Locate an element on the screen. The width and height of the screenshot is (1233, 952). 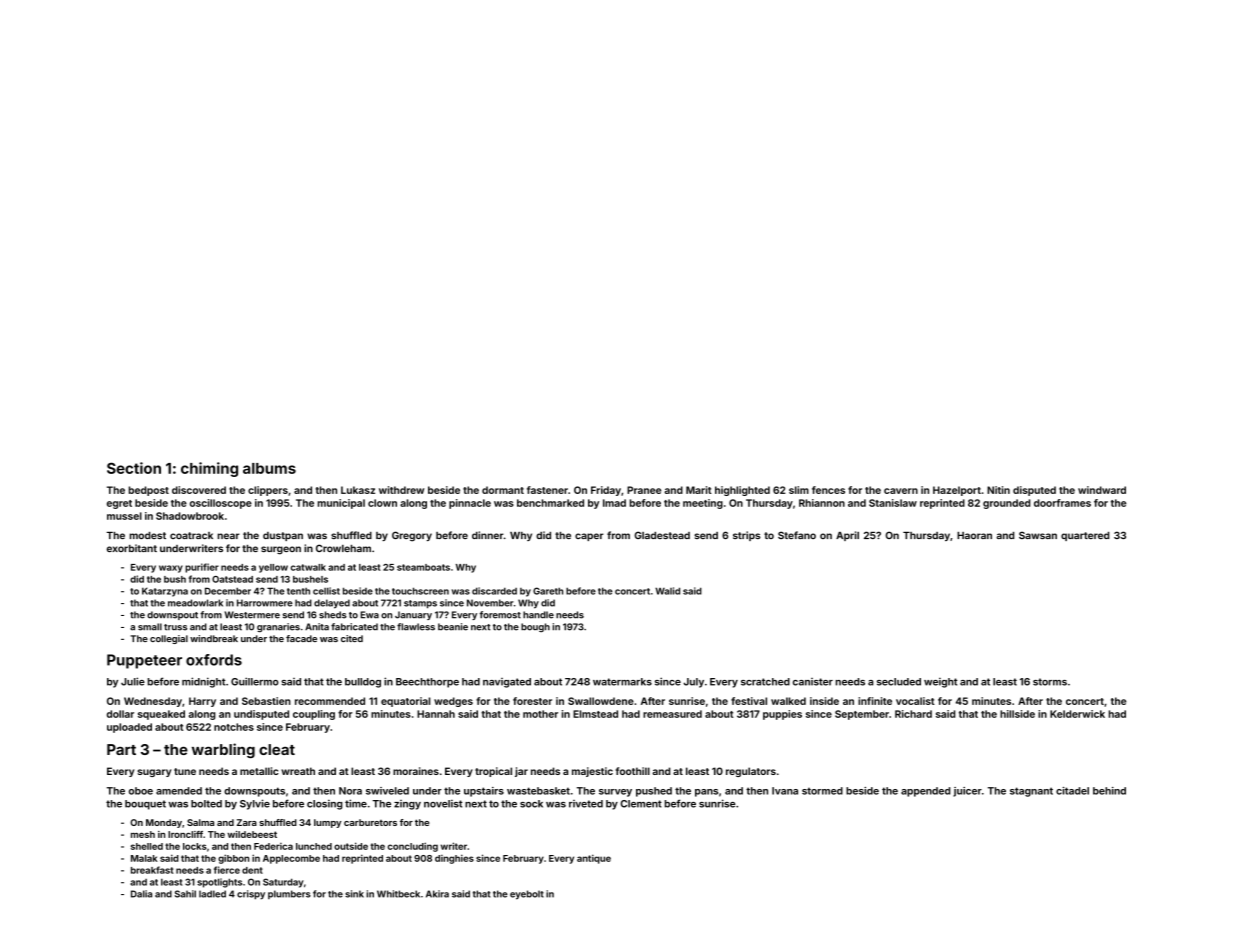
plumbers is located at coordinates (289, 894).
